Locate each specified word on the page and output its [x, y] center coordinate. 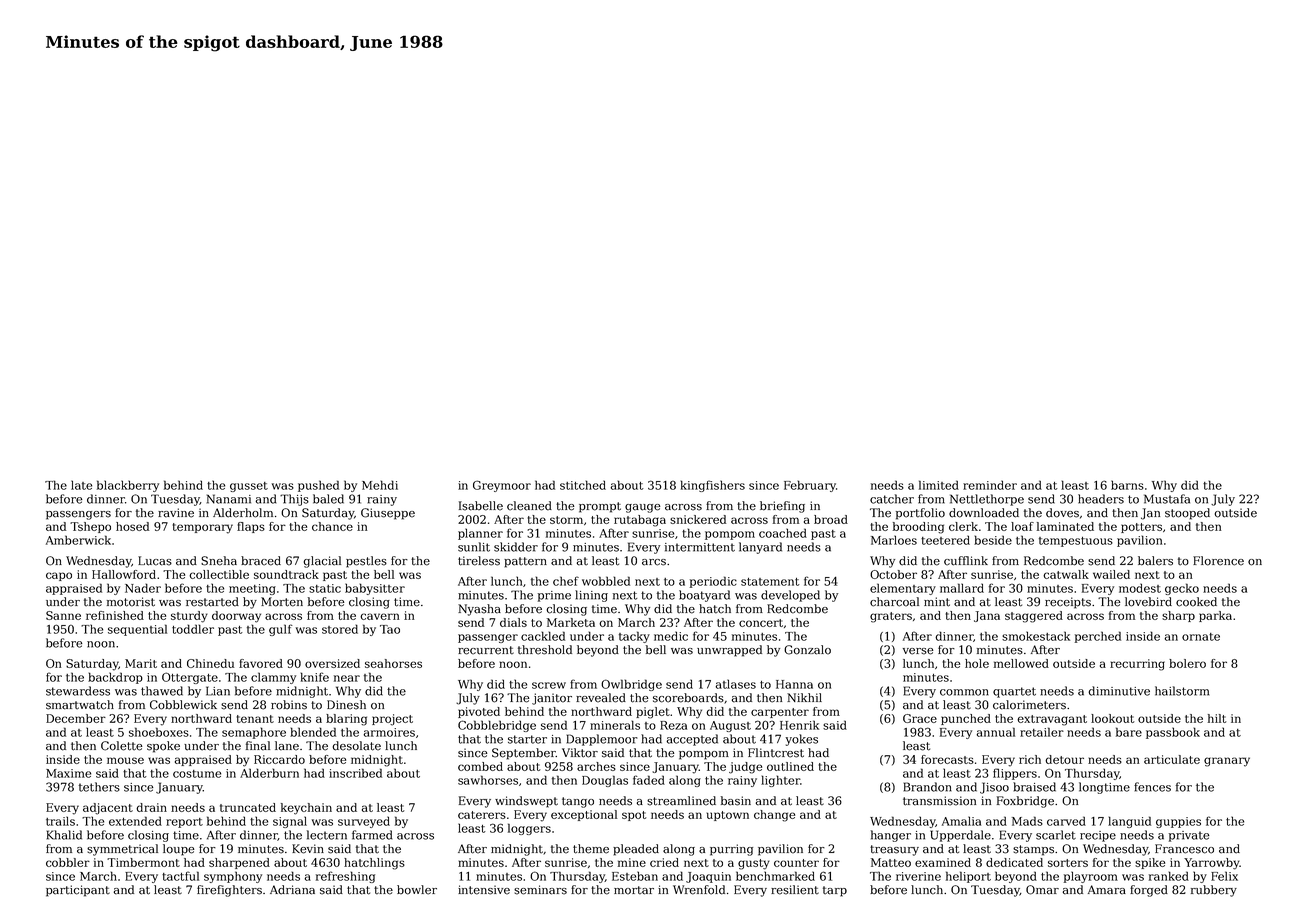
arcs [654, 562]
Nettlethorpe [987, 500]
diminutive [1119, 691]
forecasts [947, 759]
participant [78, 891]
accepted [692, 740]
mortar [634, 890]
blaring [346, 720]
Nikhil [804, 697]
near [347, 678]
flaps [251, 527]
